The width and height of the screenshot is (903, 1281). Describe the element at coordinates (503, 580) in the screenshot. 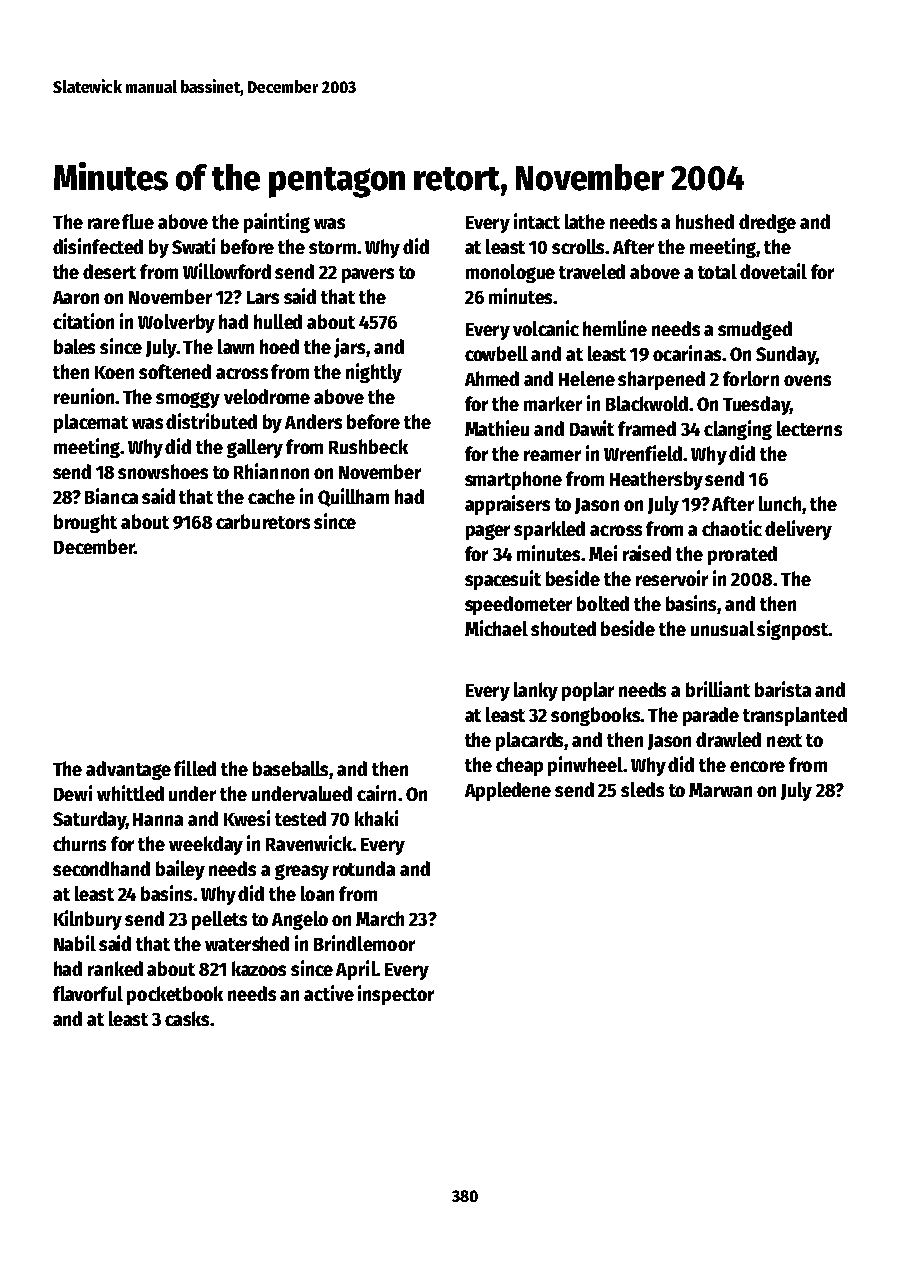

I see `spacesuit` at that location.
